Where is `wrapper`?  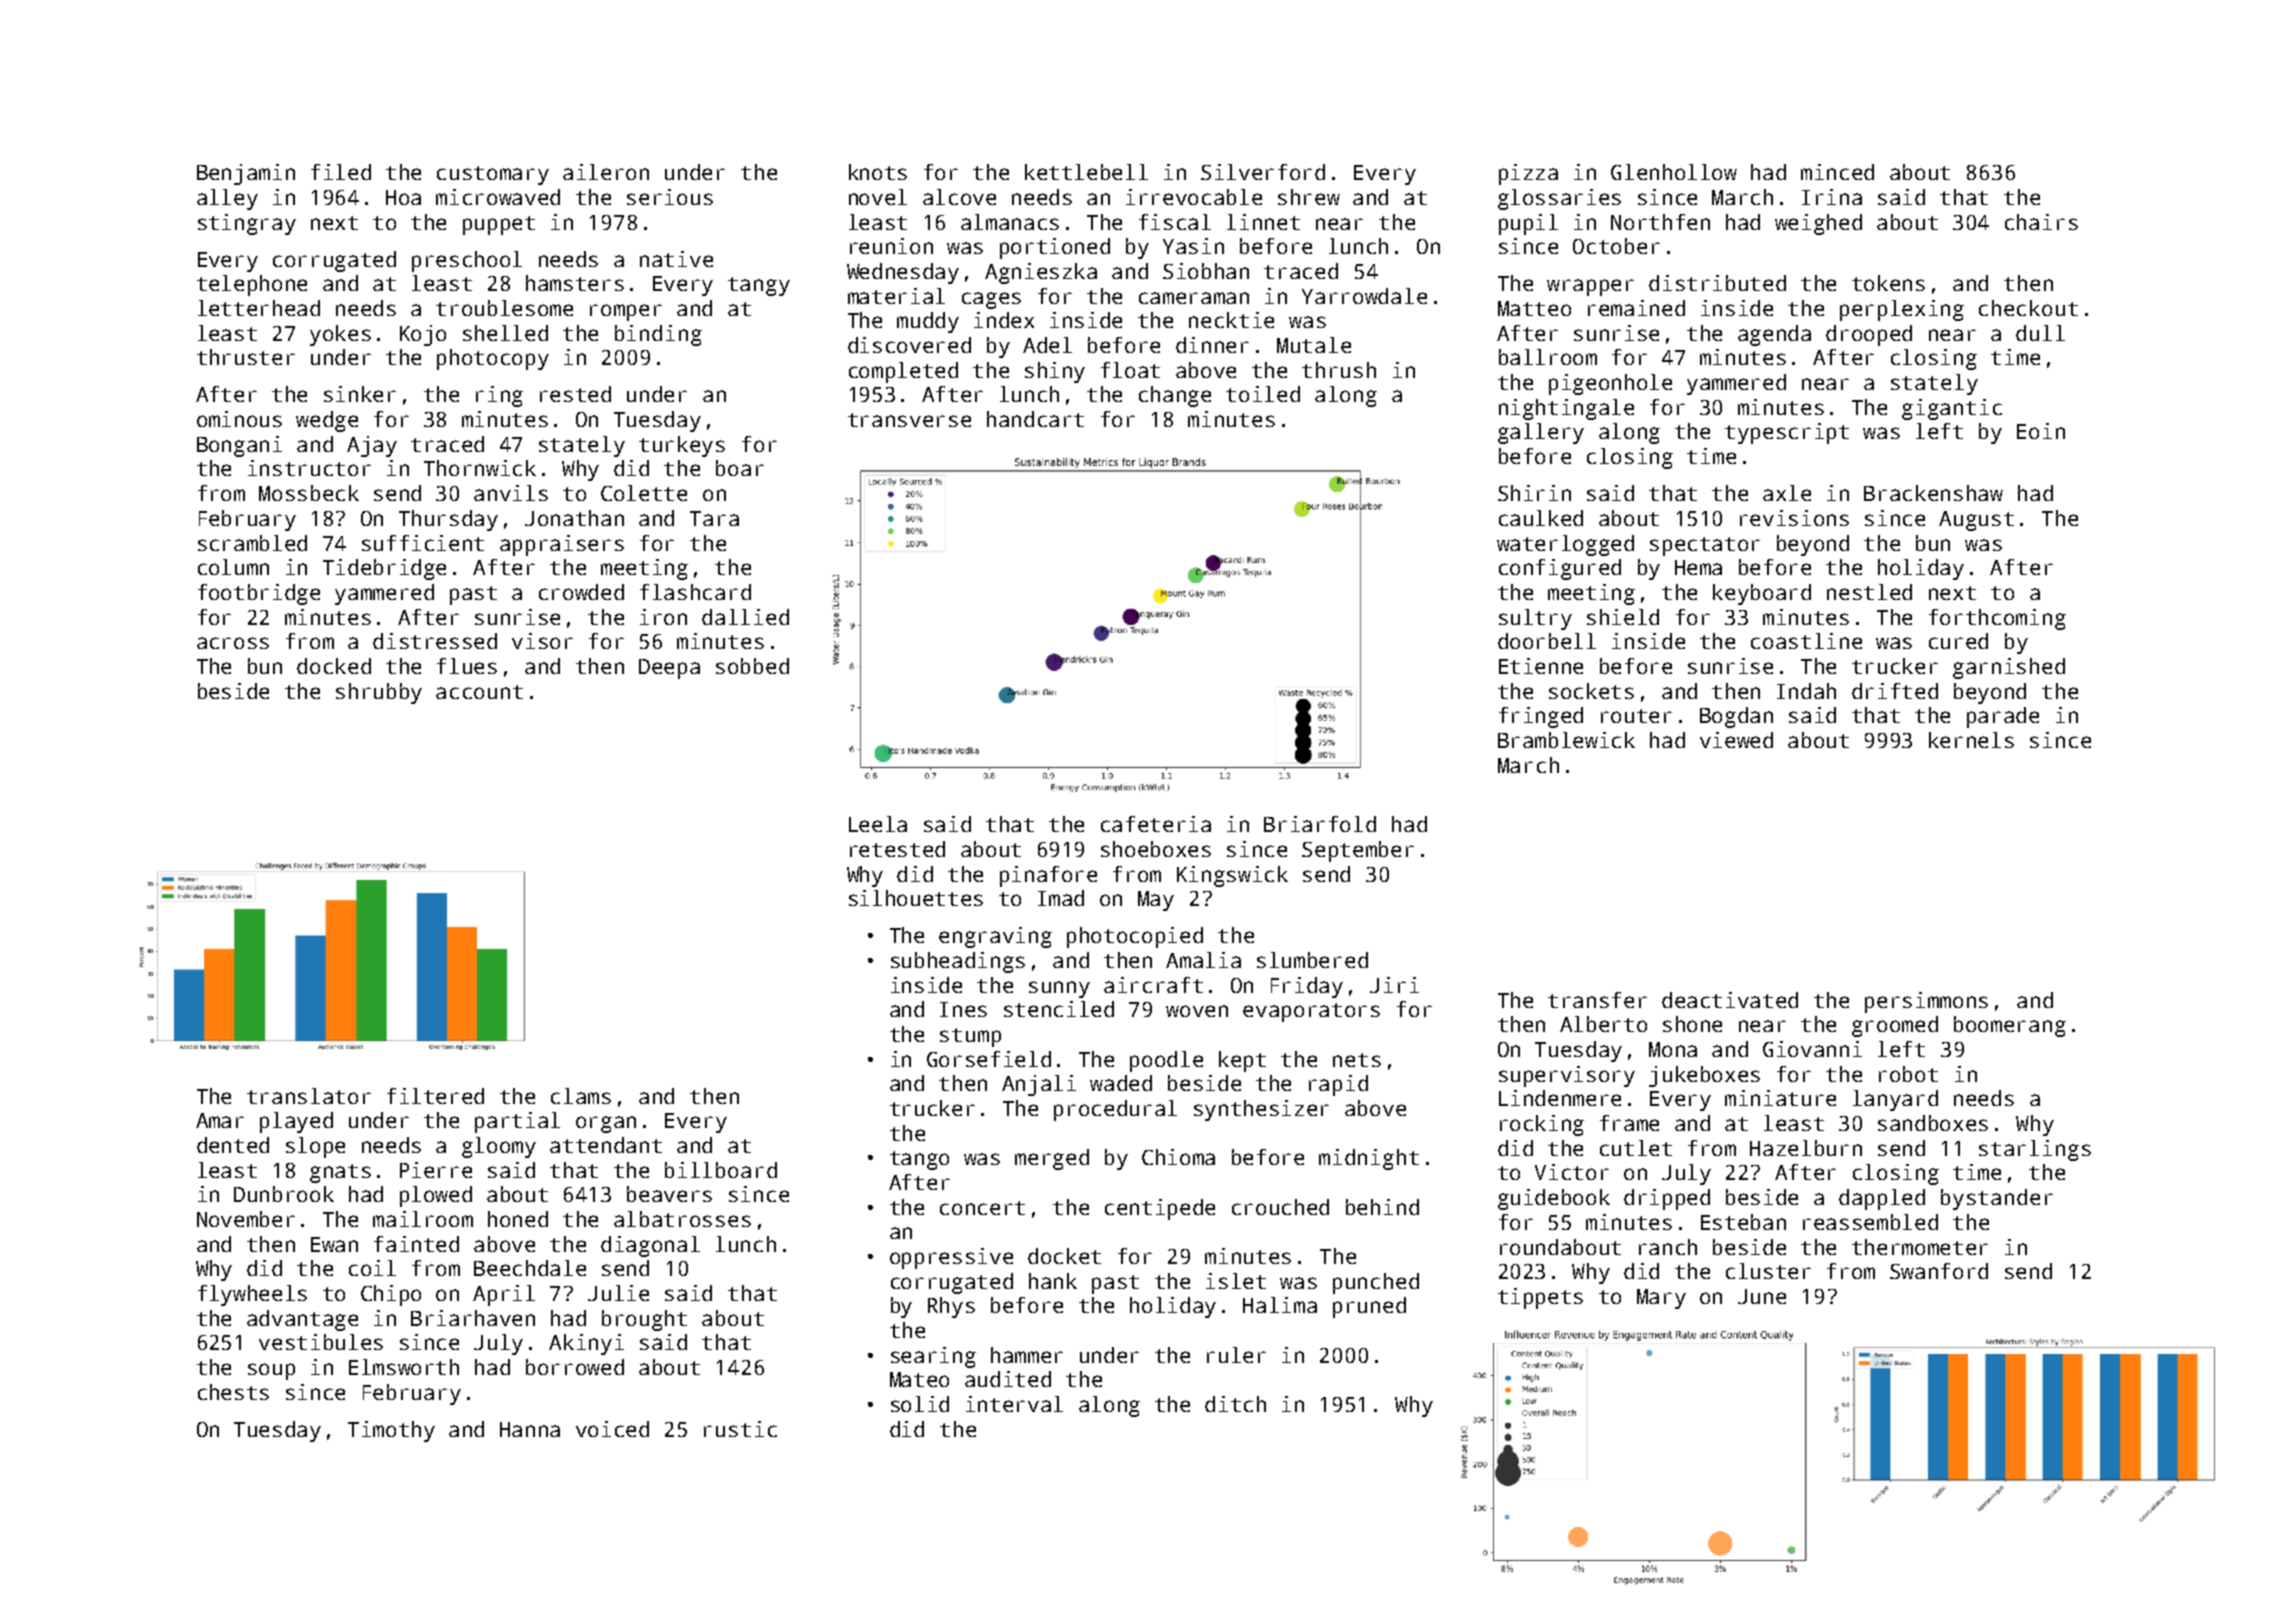
wrapper is located at coordinates (1590, 287).
